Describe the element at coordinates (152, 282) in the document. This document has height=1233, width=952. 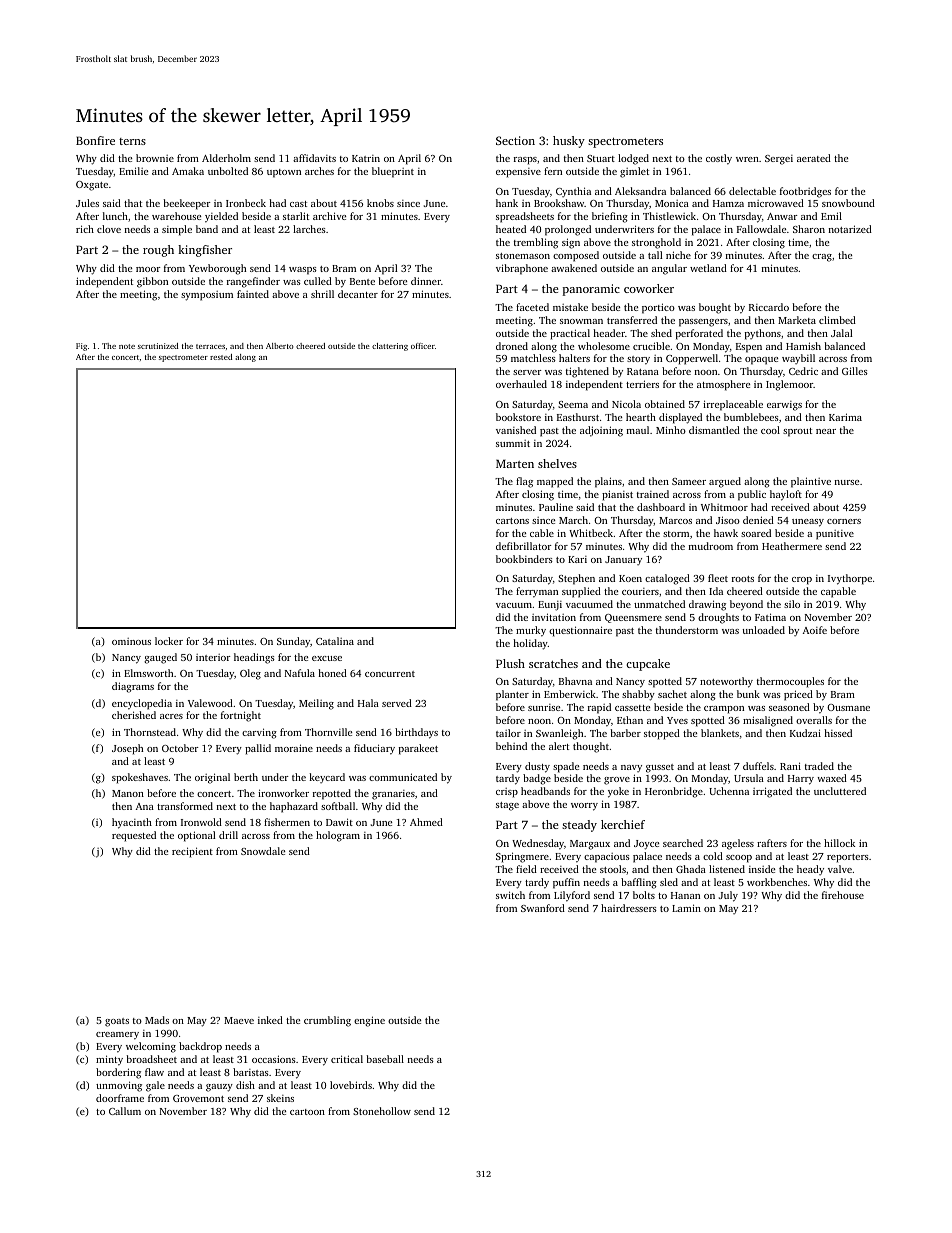
I see `gibbon` at that location.
